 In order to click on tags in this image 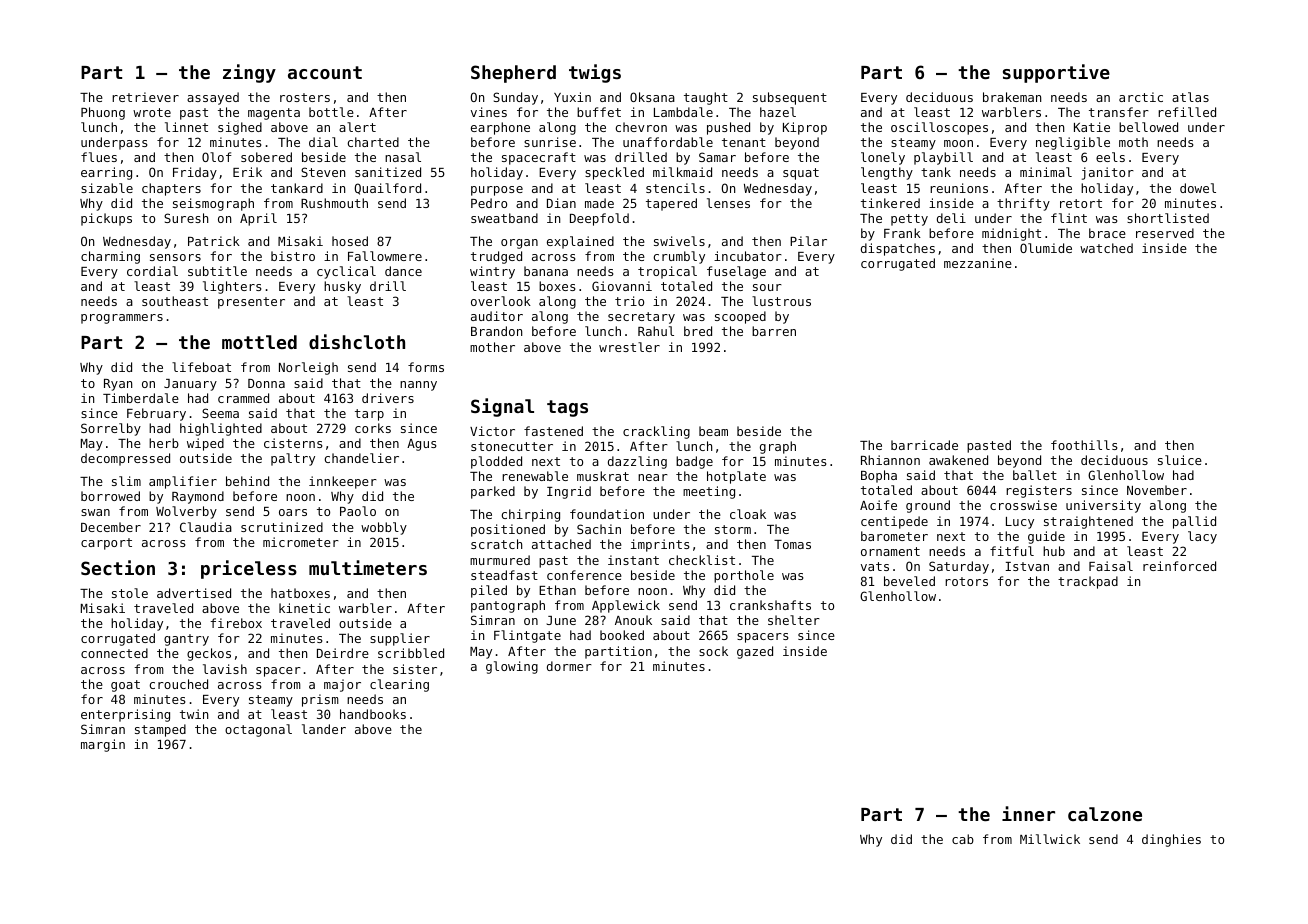, I will do `click(567, 408)`.
